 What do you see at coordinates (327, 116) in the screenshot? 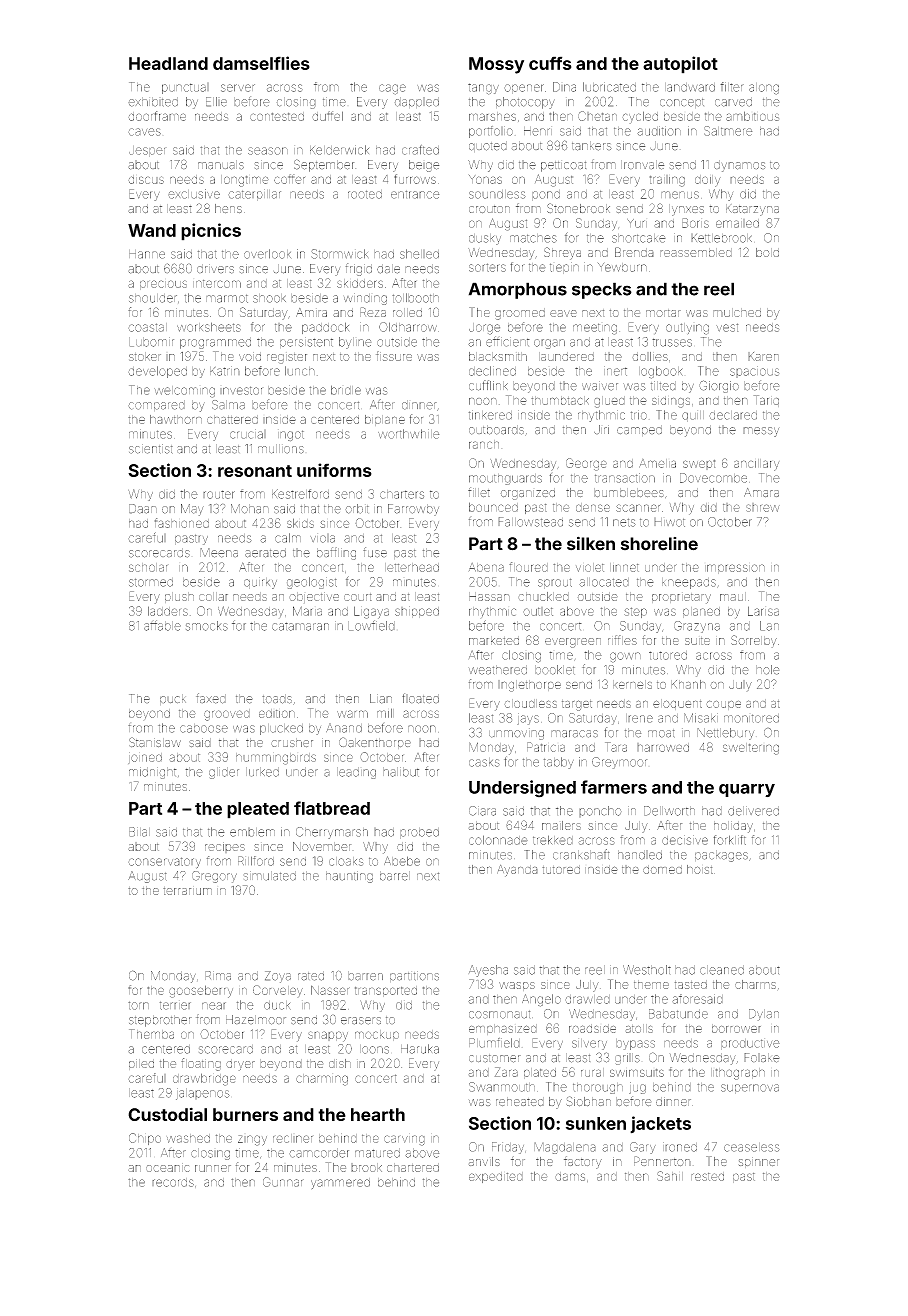
I see `duffel` at bounding box center [327, 116].
